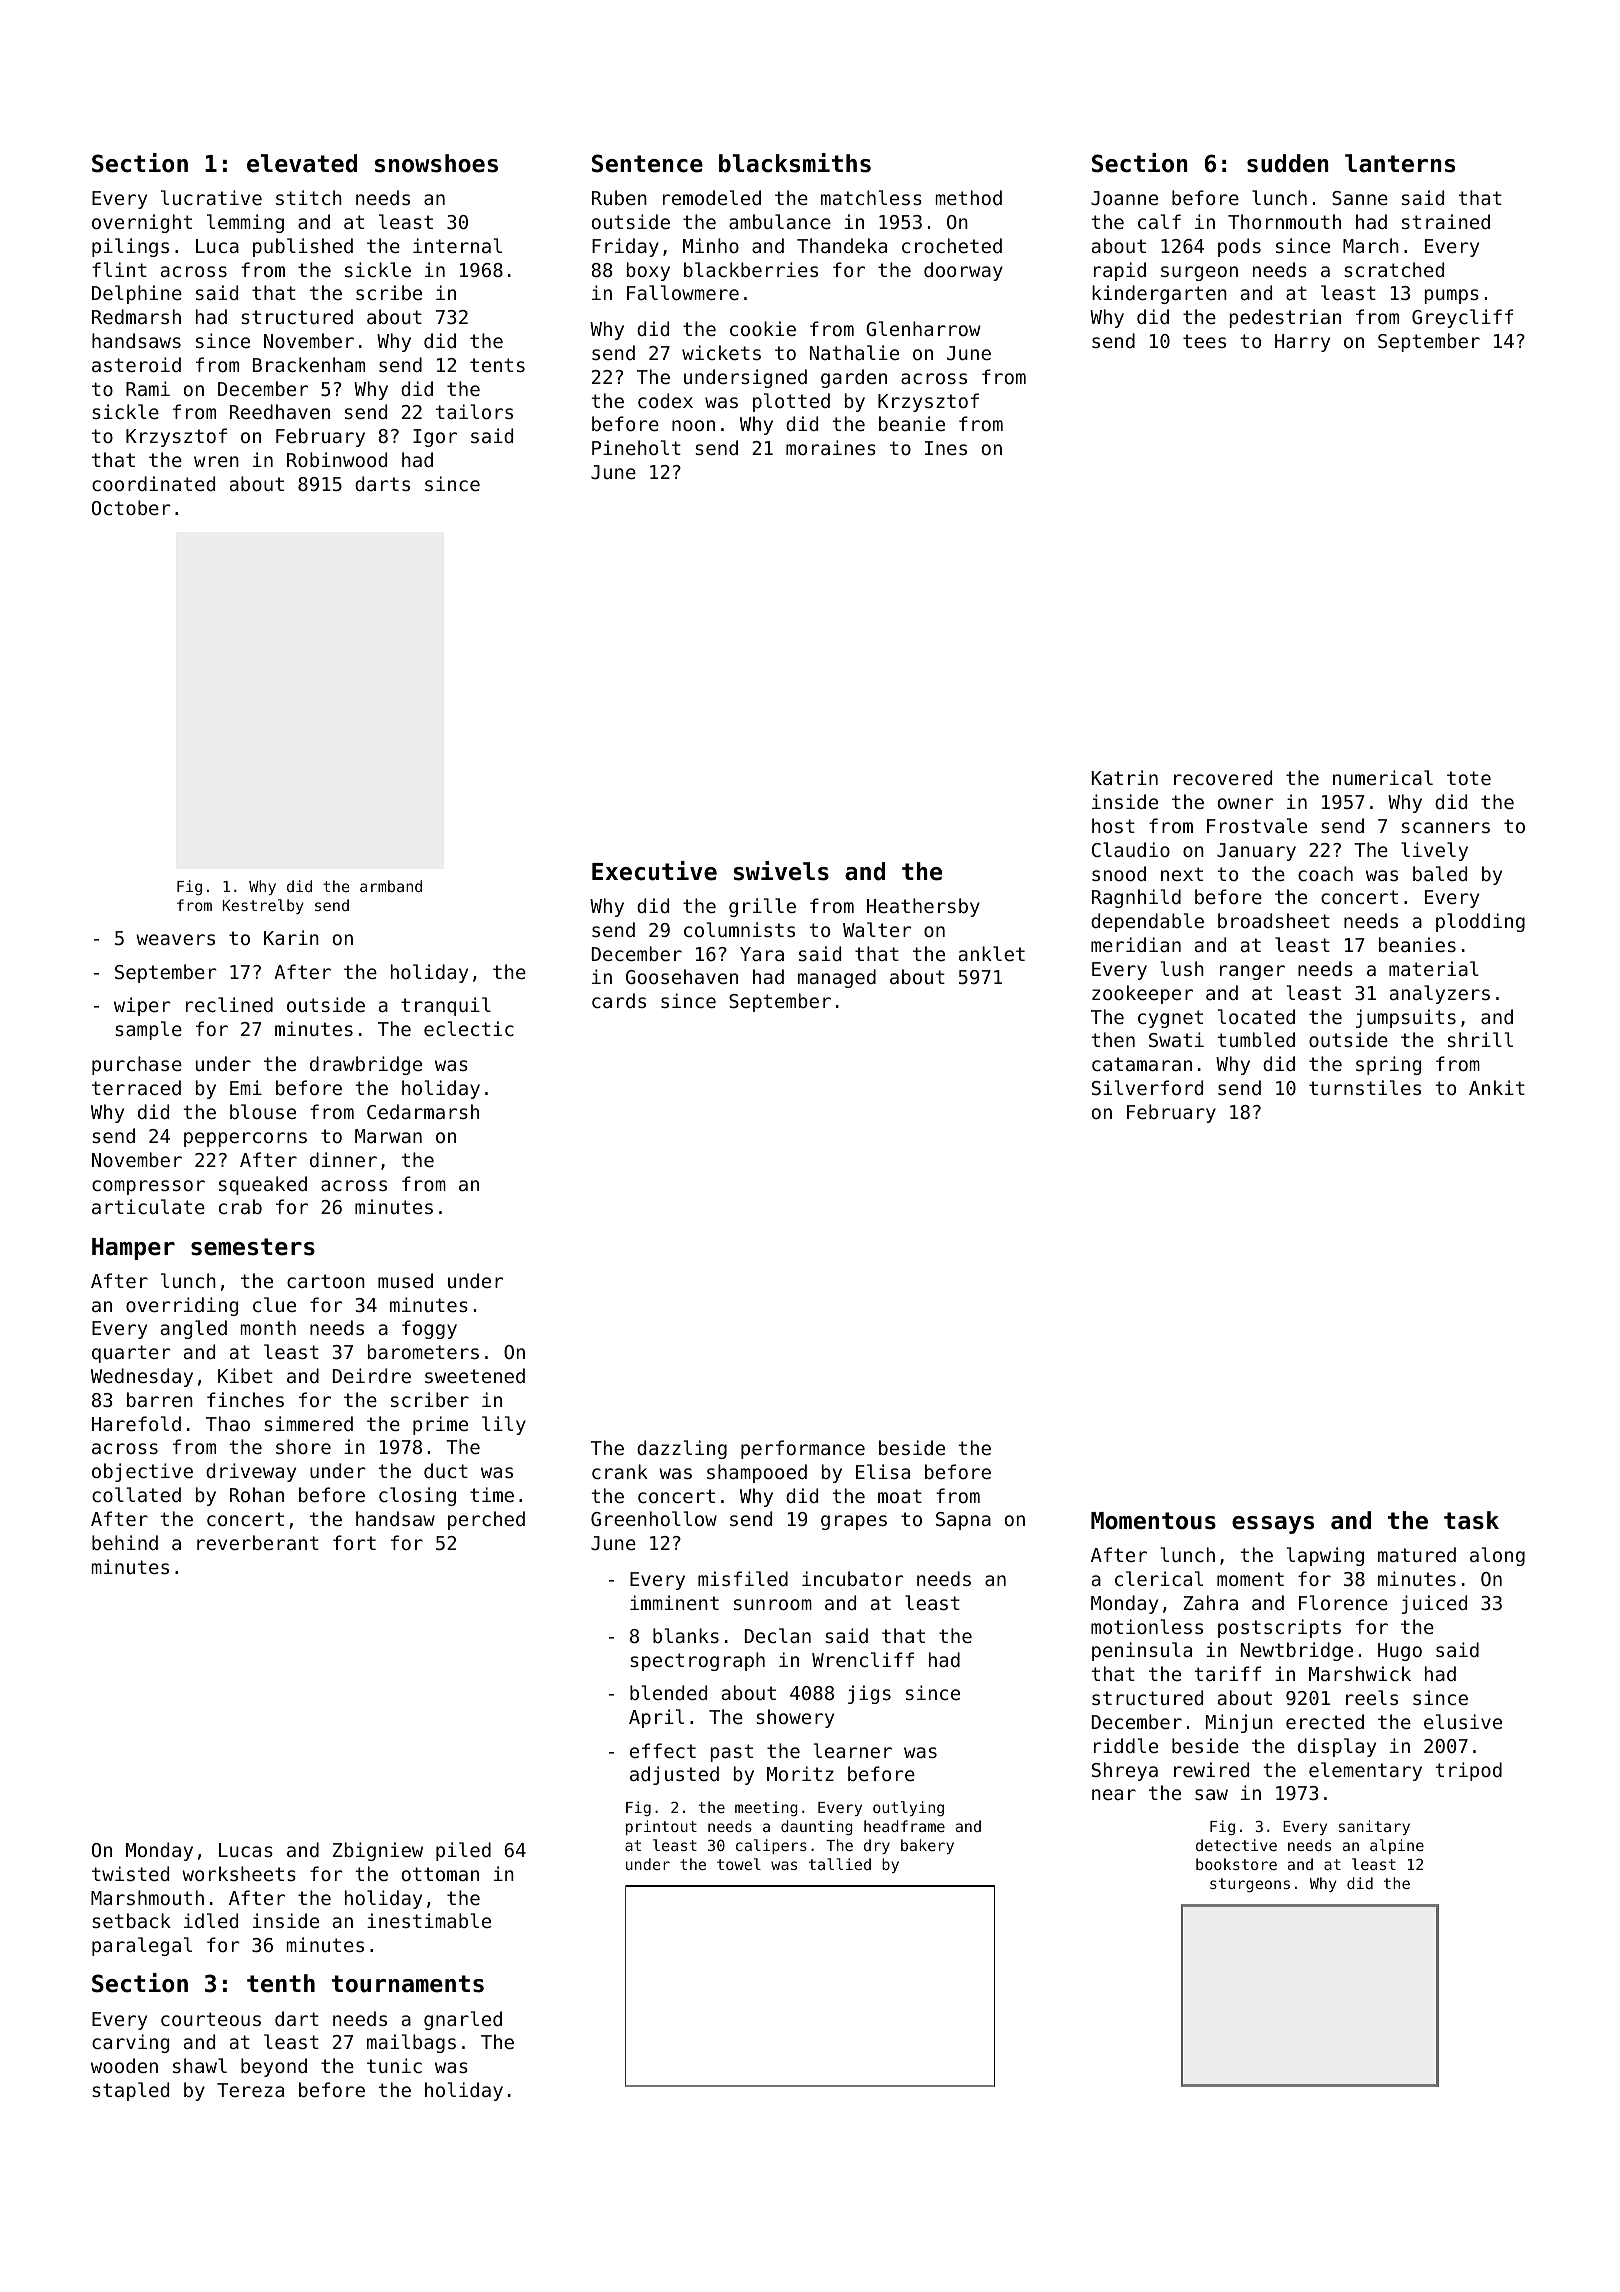 The image size is (1620, 2292). I want to click on weavers, so click(175, 939).
